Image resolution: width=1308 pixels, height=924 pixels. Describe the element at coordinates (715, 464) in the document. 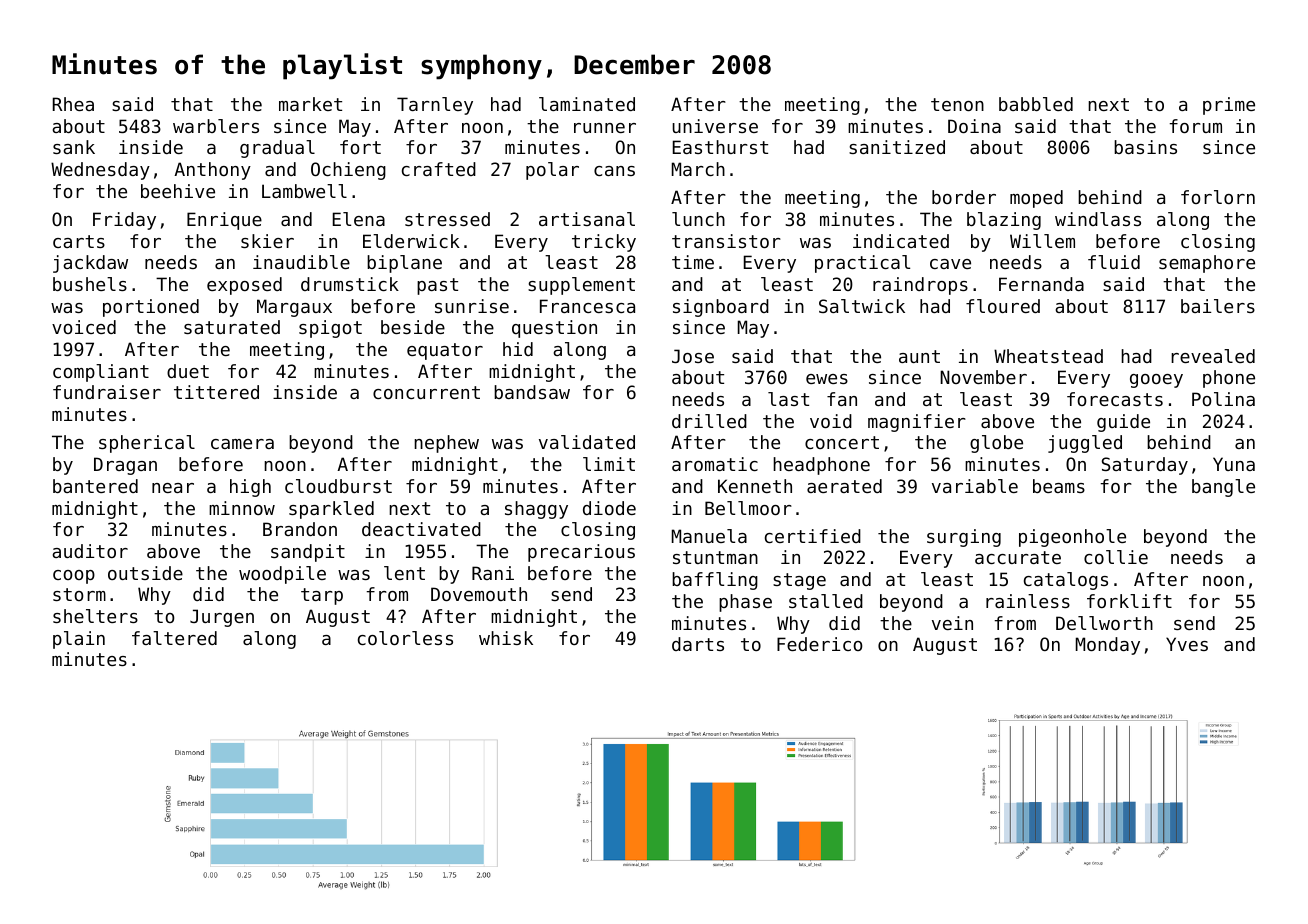

I see `aromatic` at that location.
